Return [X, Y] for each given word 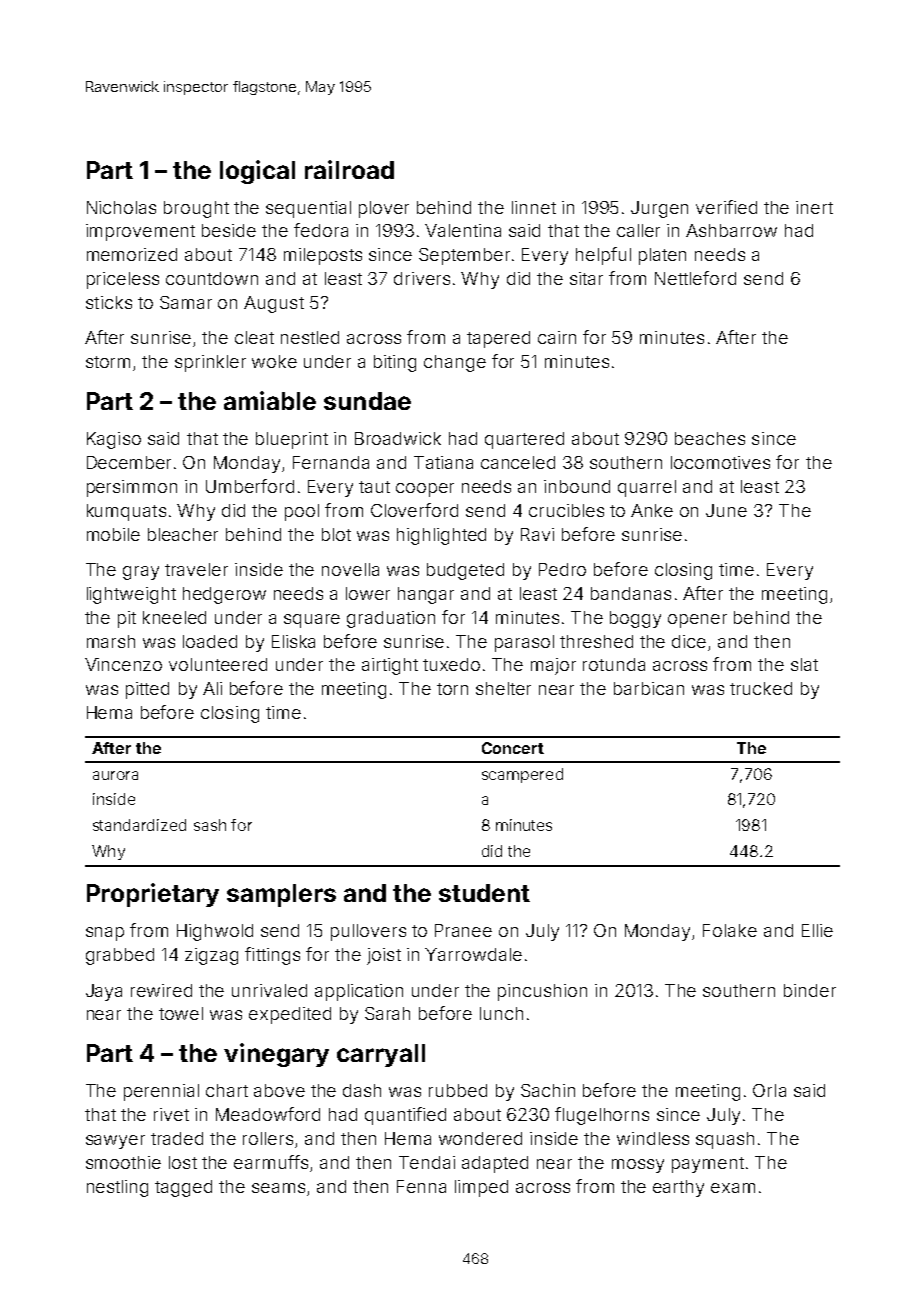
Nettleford [695, 278]
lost [183, 1162]
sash [210, 825]
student [484, 893]
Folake [730, 930]
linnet [534, 207]
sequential [308, 209]
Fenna [421, 1186]
